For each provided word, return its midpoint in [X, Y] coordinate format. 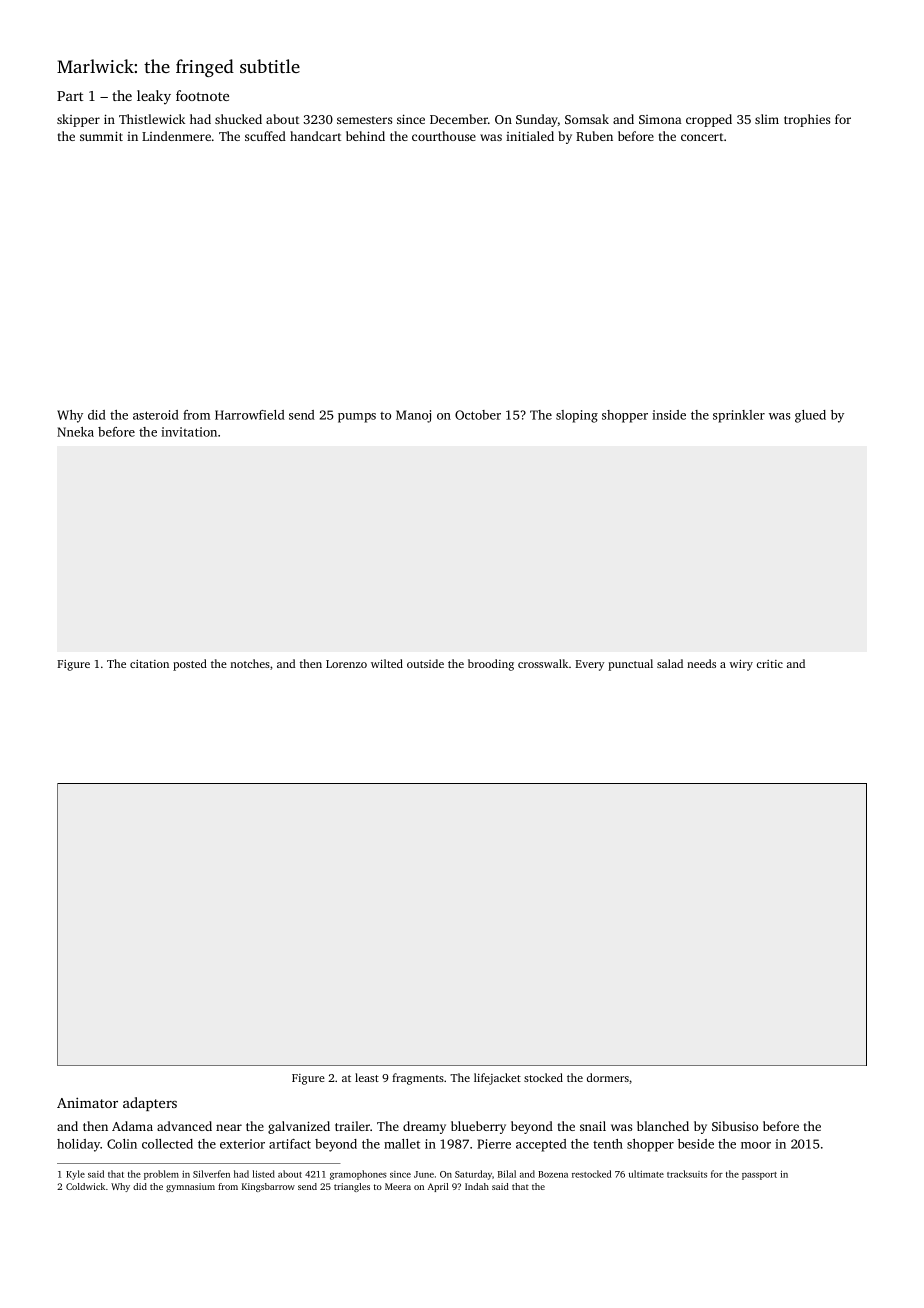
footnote [202, 95]
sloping [577, 416]
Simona [660, 119]
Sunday [537, 120]
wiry [741, 665]
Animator [87, 1102]
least [367, 1077]
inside [669, 415]
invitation [189, 432]
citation [149, 664]
